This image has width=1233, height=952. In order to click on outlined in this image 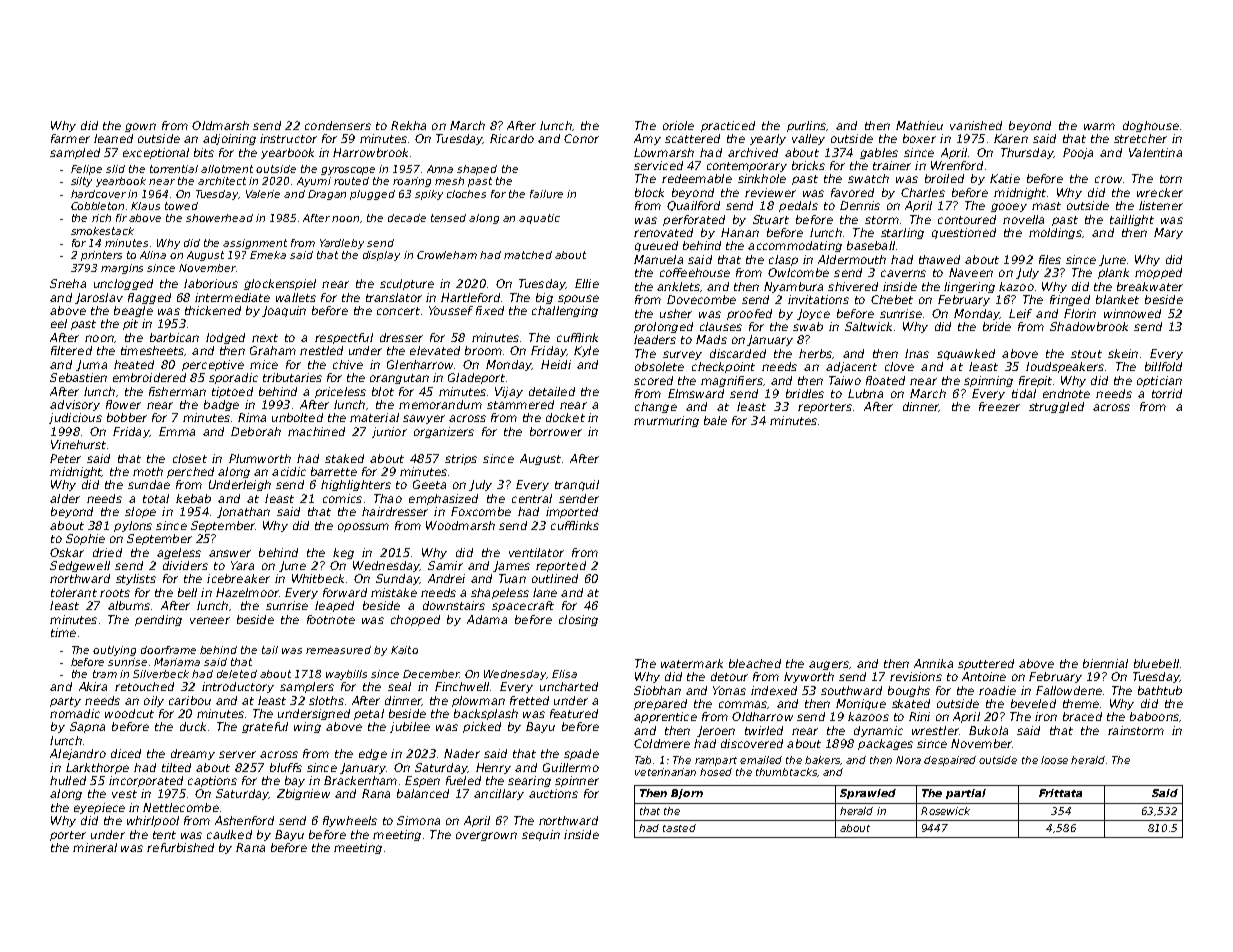, I will do `click(555, 578)`.
